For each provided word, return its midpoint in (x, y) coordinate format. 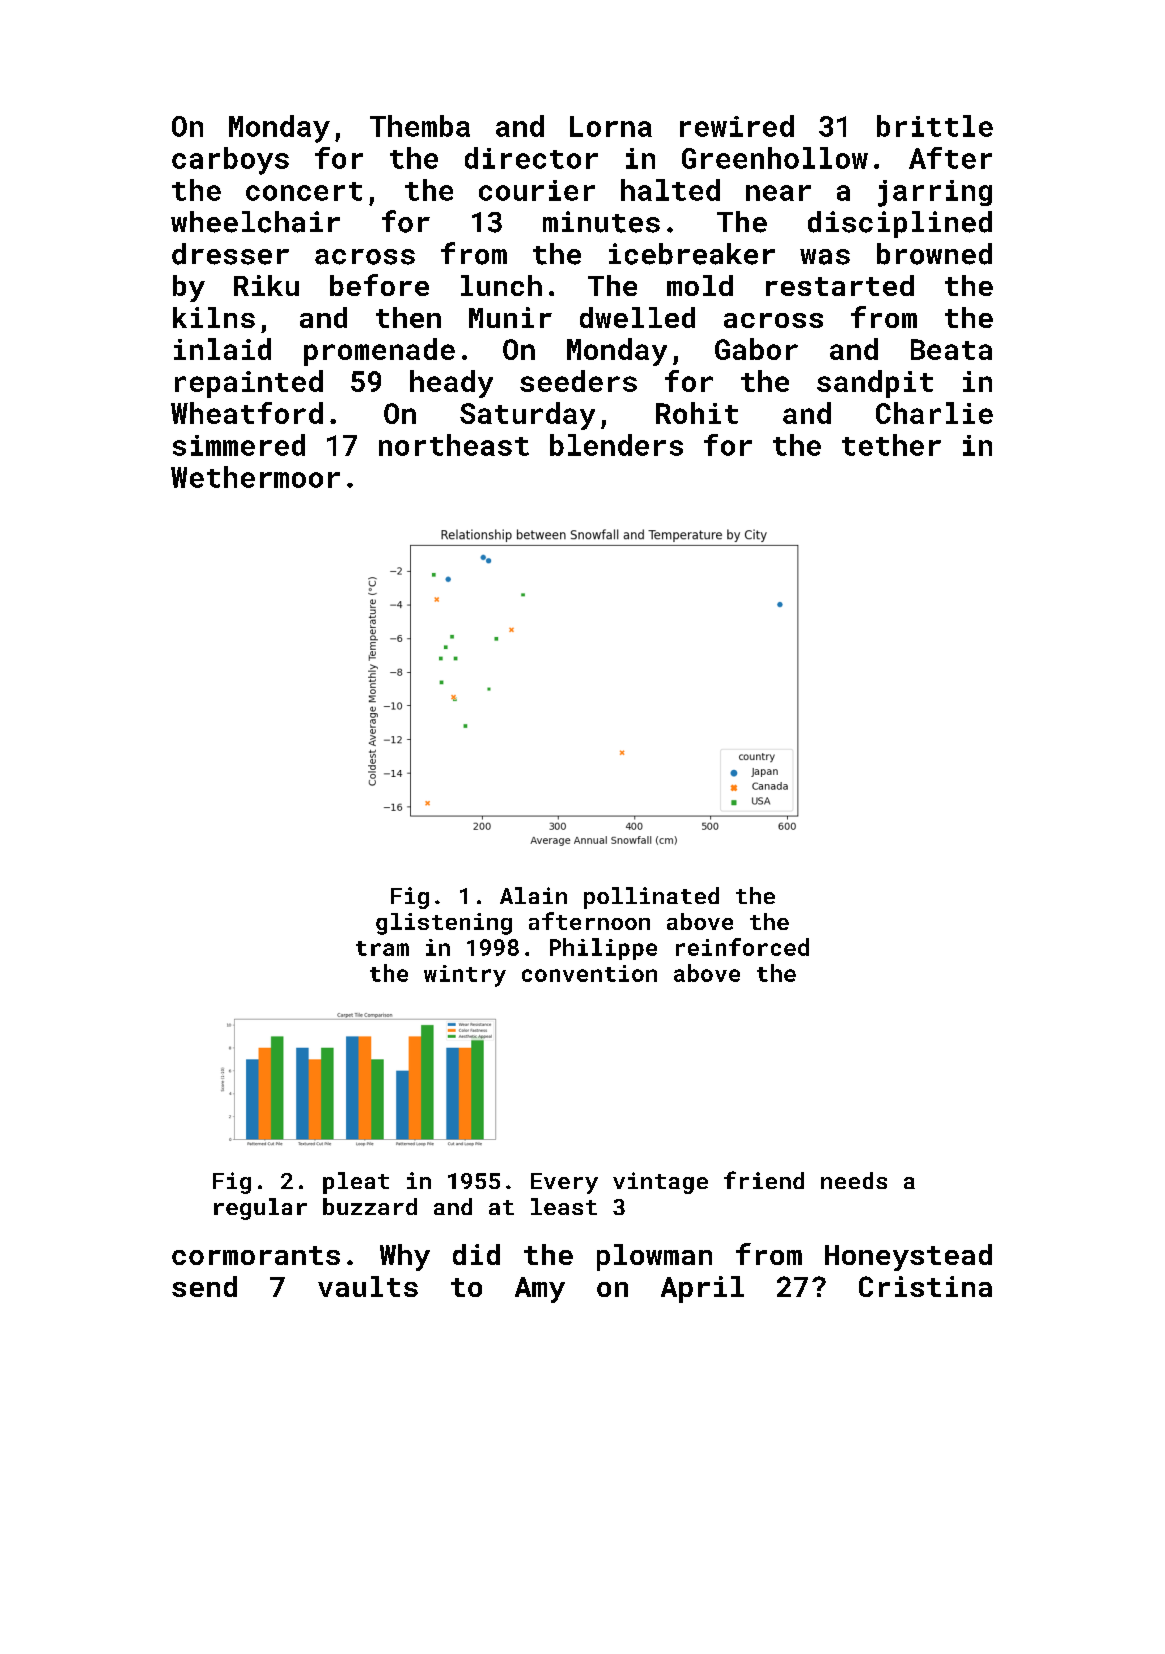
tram (382, 948)
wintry (465, 976)
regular (260, 1209)
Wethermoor (255, 477)
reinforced (742, 947)
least (564, 1206)
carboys (230, 161)
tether (891, 445)
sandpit (875, 384)
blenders (616, 445)
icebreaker (692, 254)
